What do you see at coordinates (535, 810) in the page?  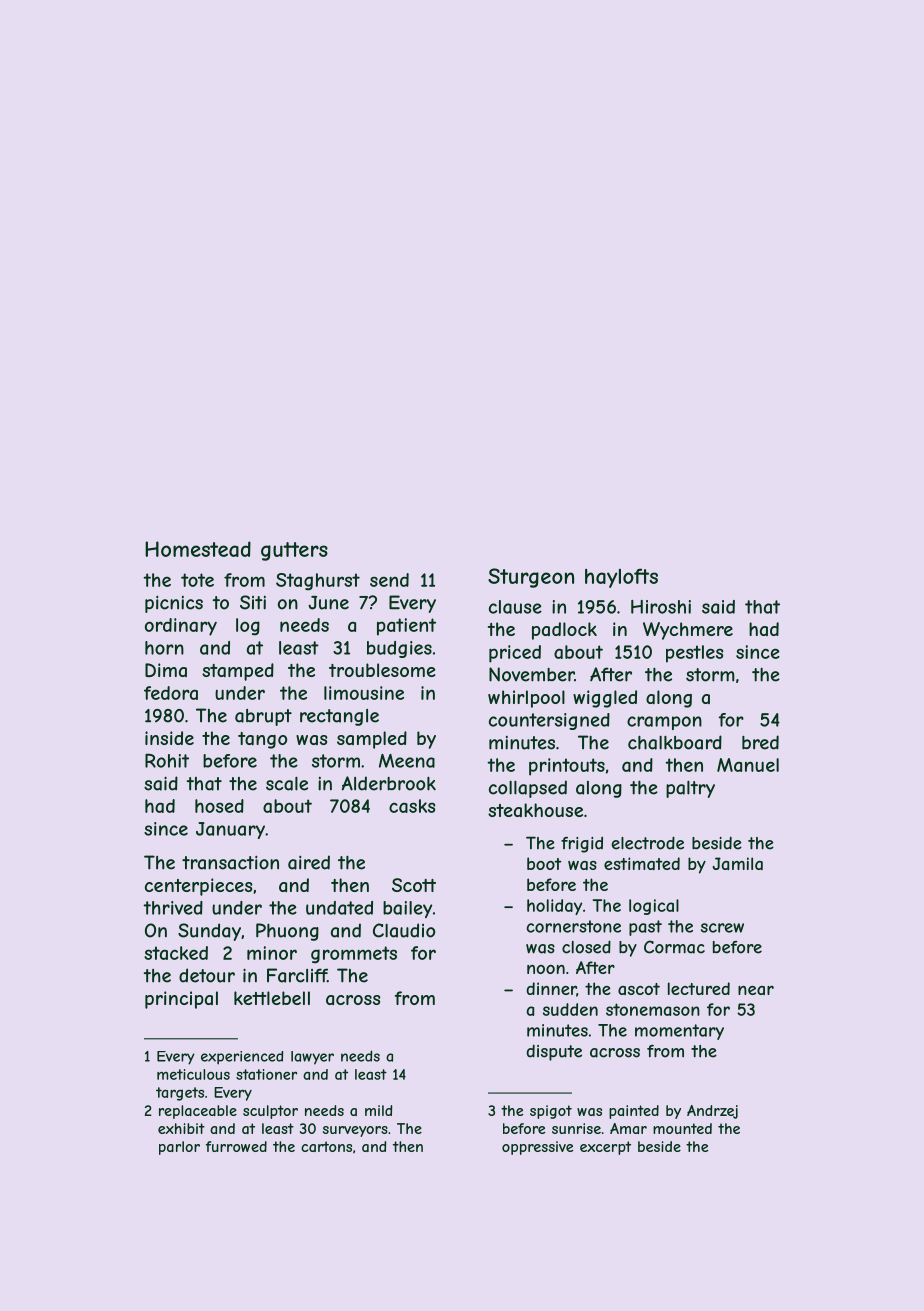 I see `steakhouse` at bounding box center [535, 810].
